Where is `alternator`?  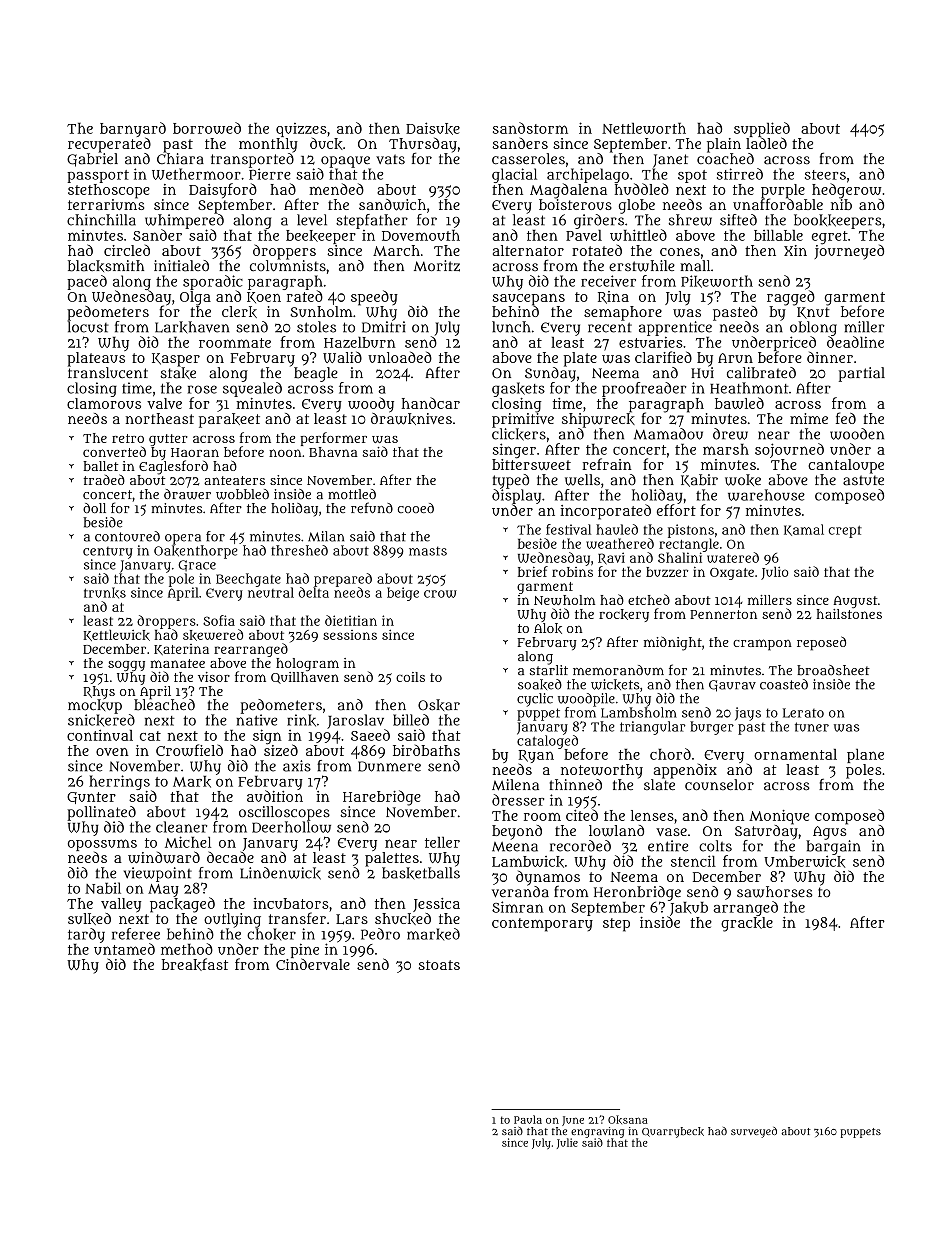
alternator is located at coordinates (528, 250).
